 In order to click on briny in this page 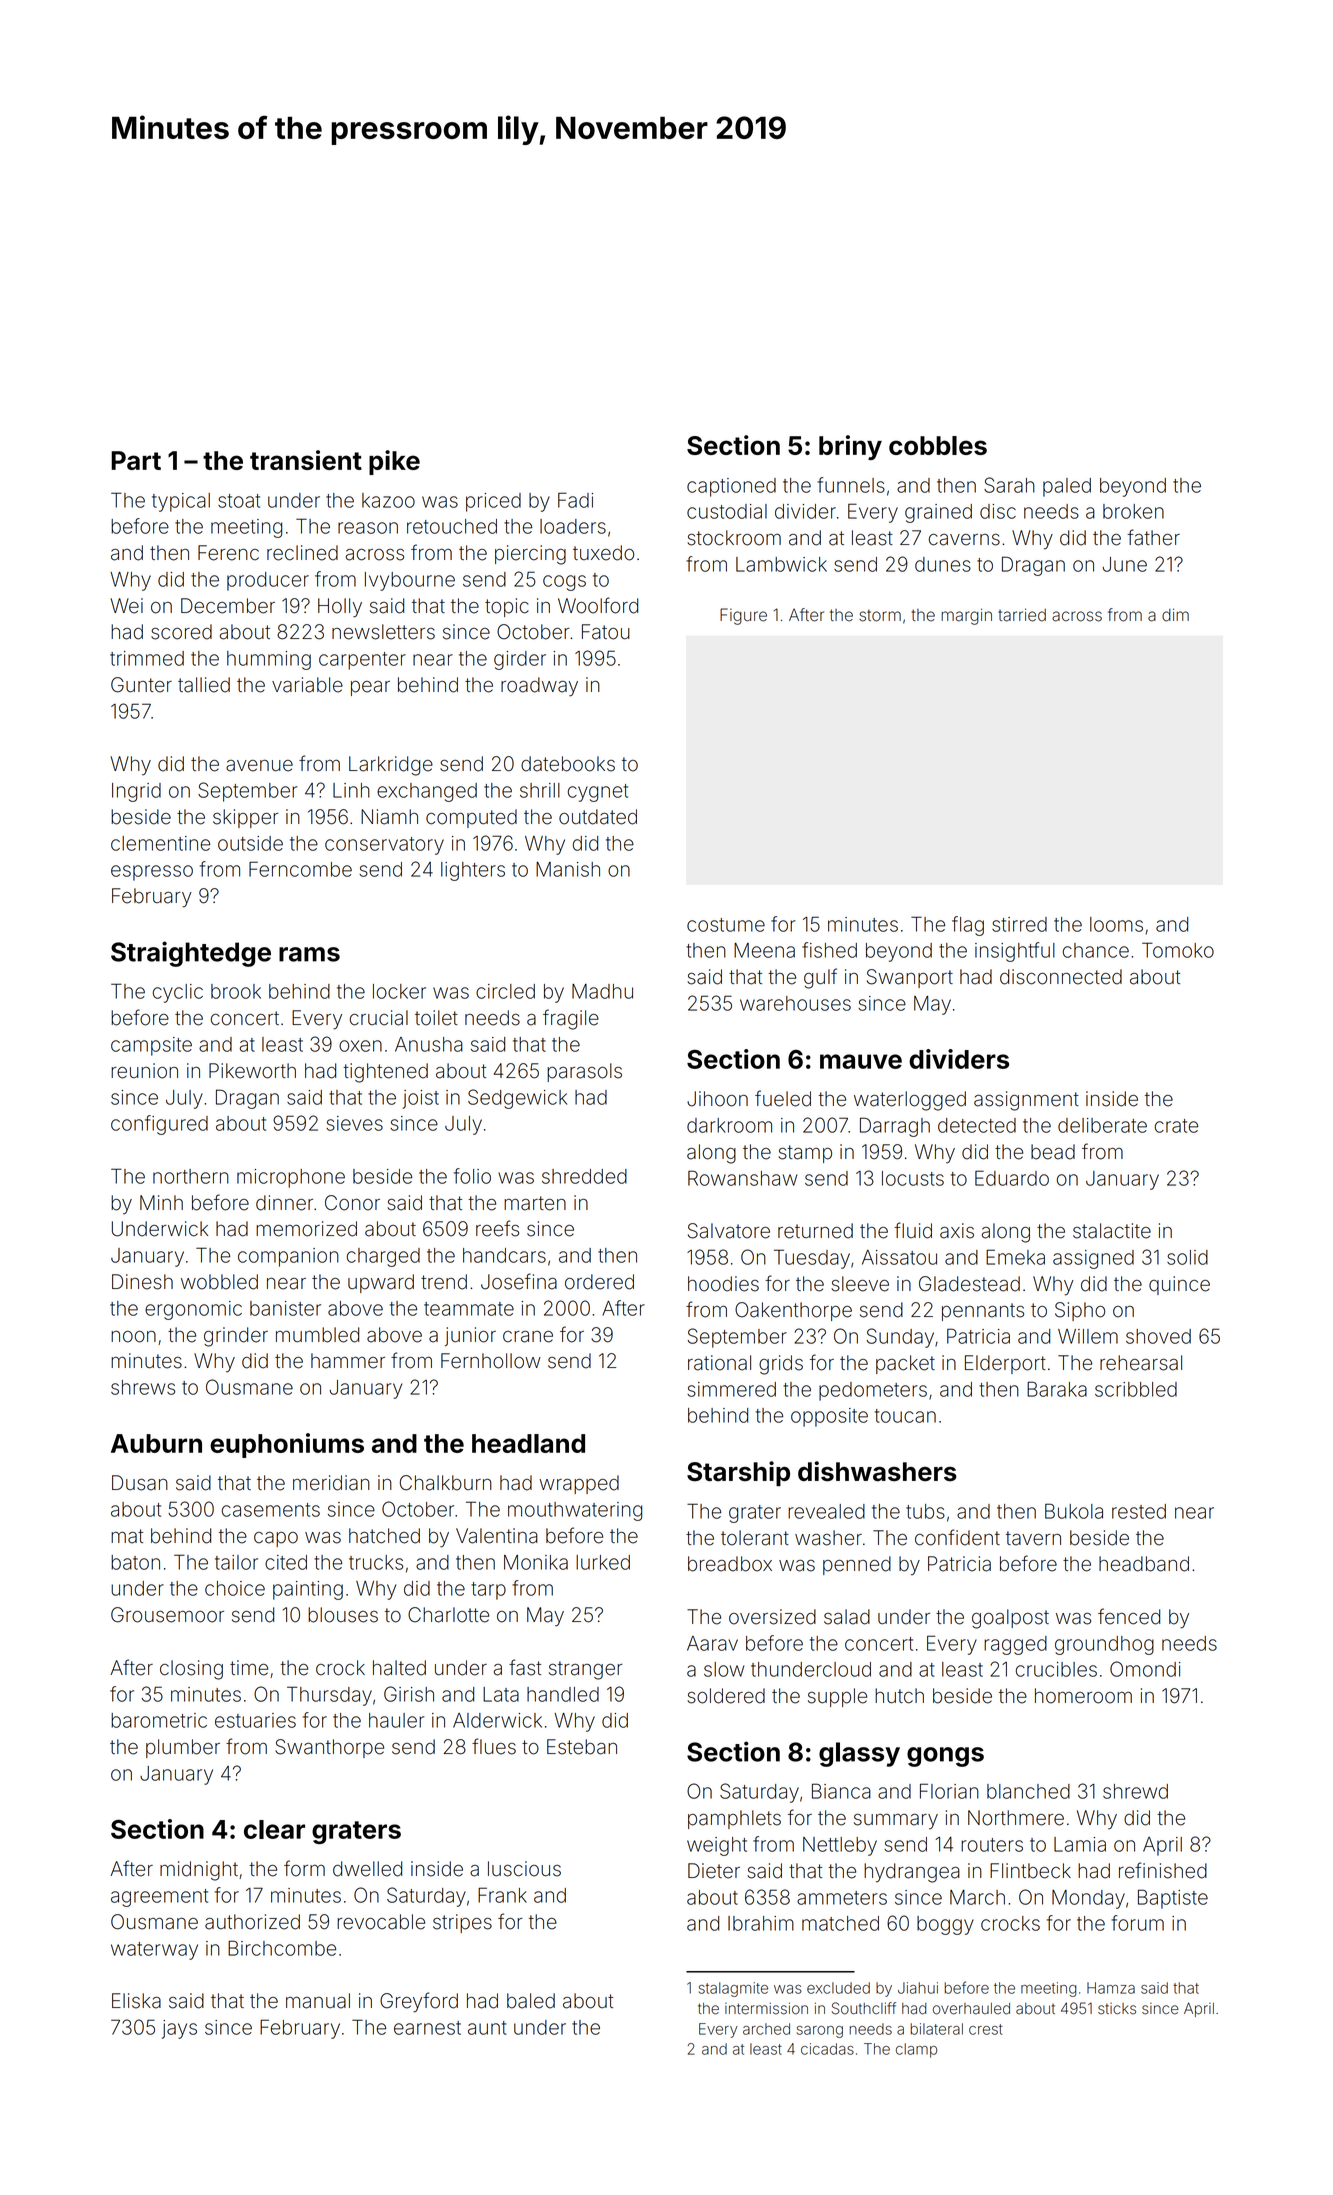, I will do `click(850, 447)`.
